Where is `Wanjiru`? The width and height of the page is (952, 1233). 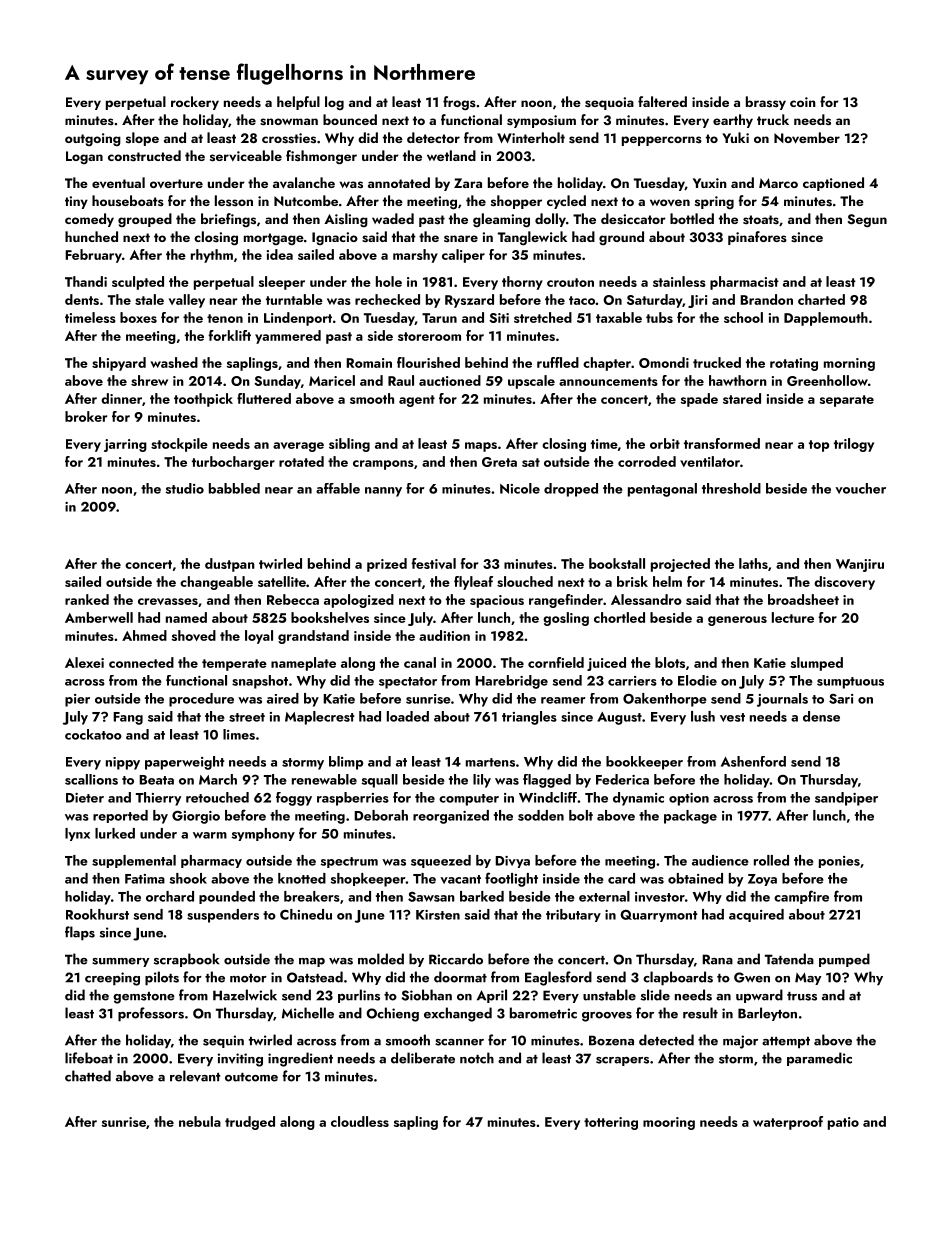 Wanjiru is located at coordinates (860, 565).
